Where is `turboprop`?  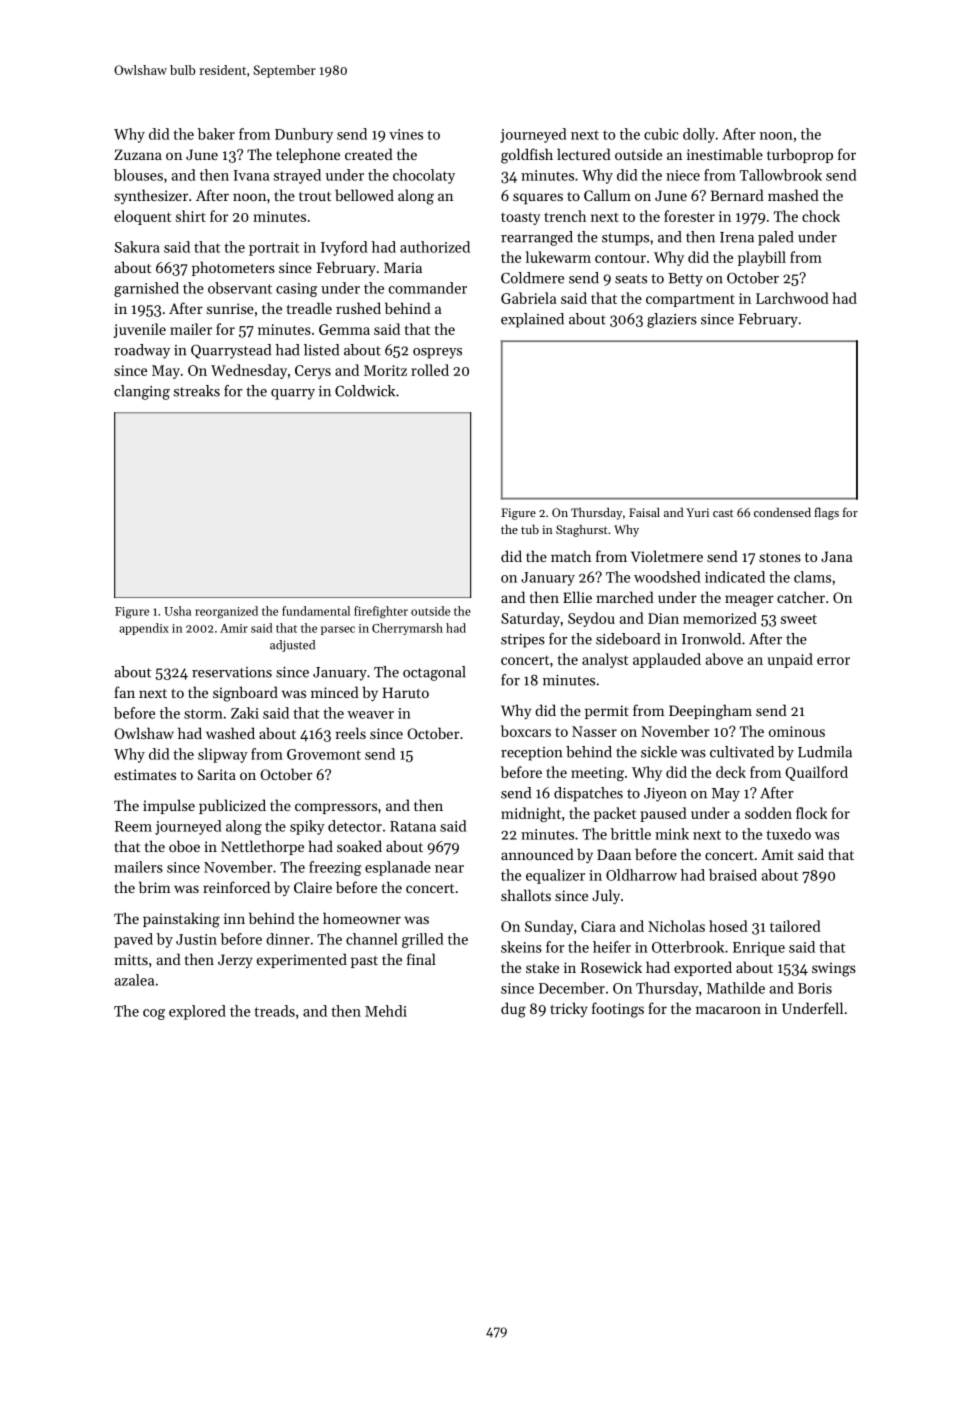
turboprop is located at coordinates (800, 155).
